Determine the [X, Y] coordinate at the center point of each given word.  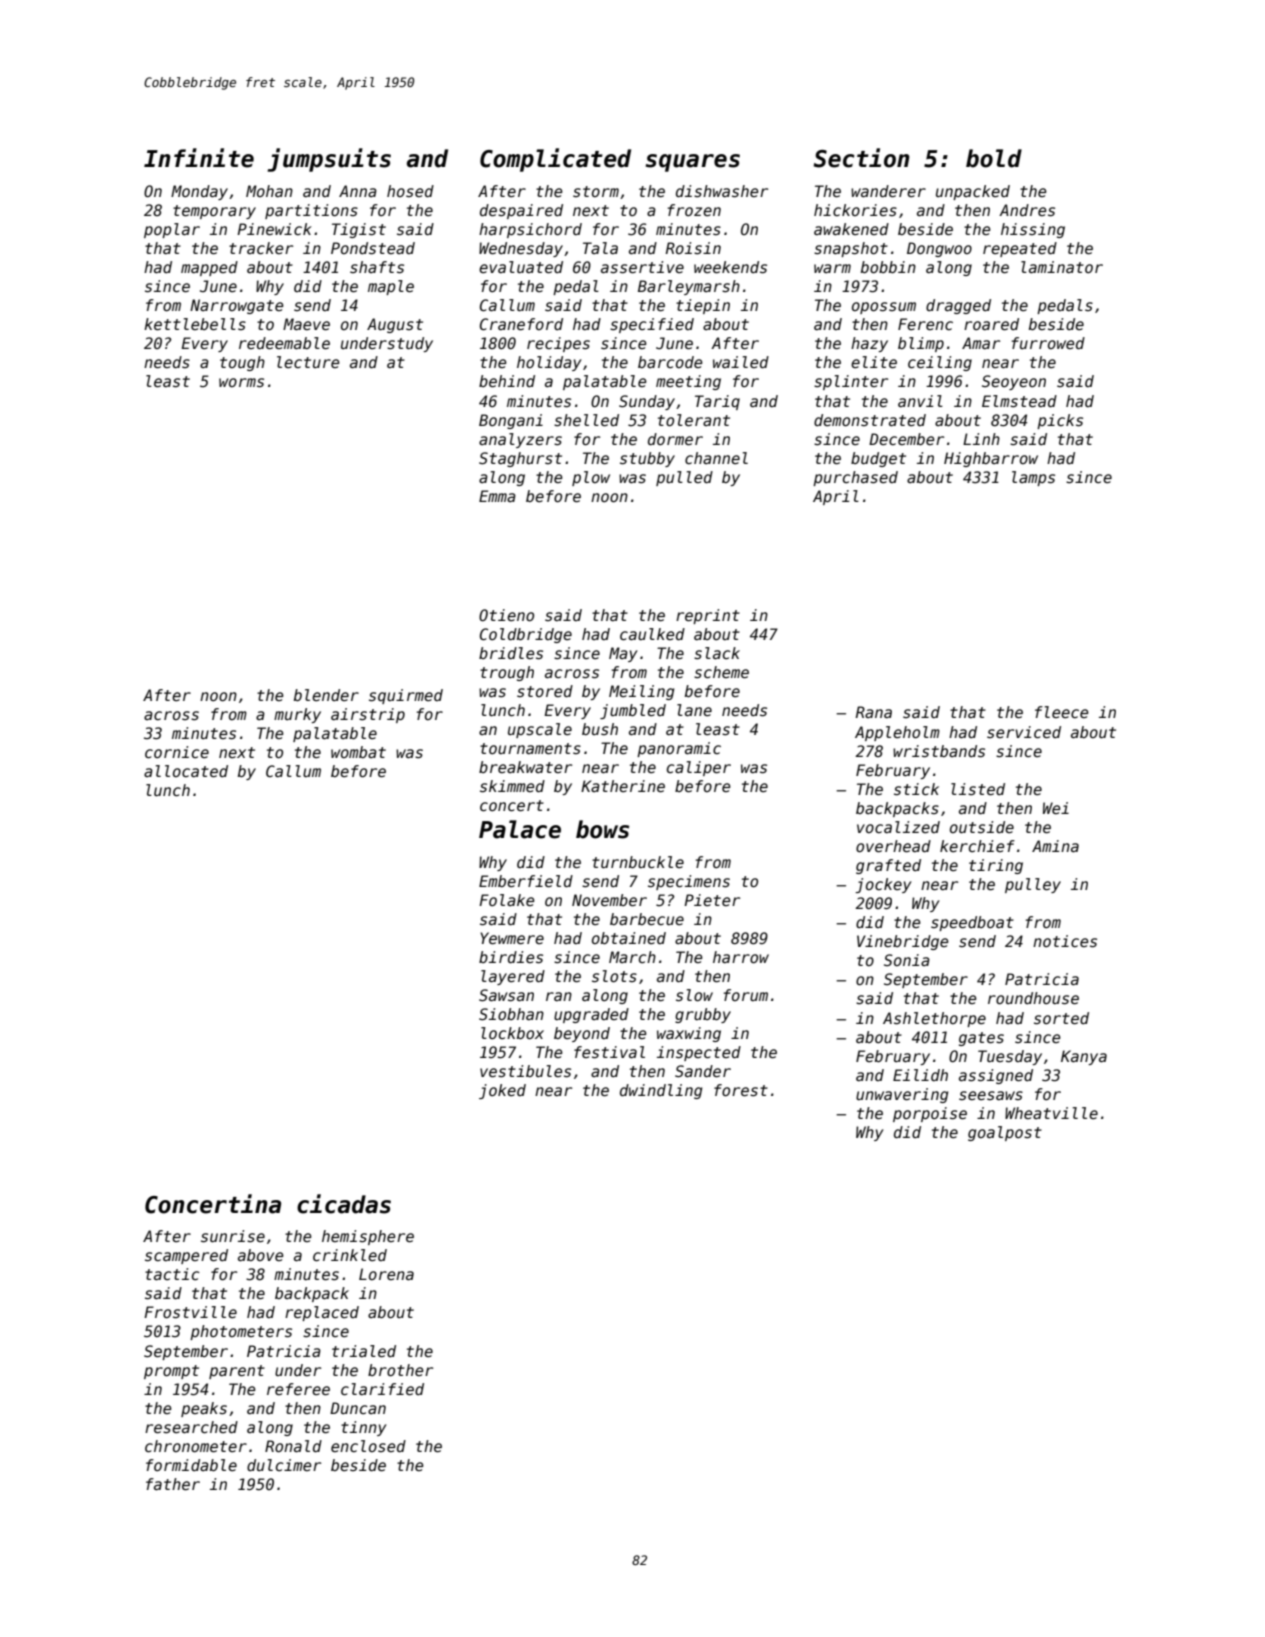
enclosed [368, 1446]
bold [994, 158]
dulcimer [284, 1465]
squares [693, 163]
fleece [1062, 712]
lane [694, 710]
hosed [410, 191]
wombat [358, 752]
